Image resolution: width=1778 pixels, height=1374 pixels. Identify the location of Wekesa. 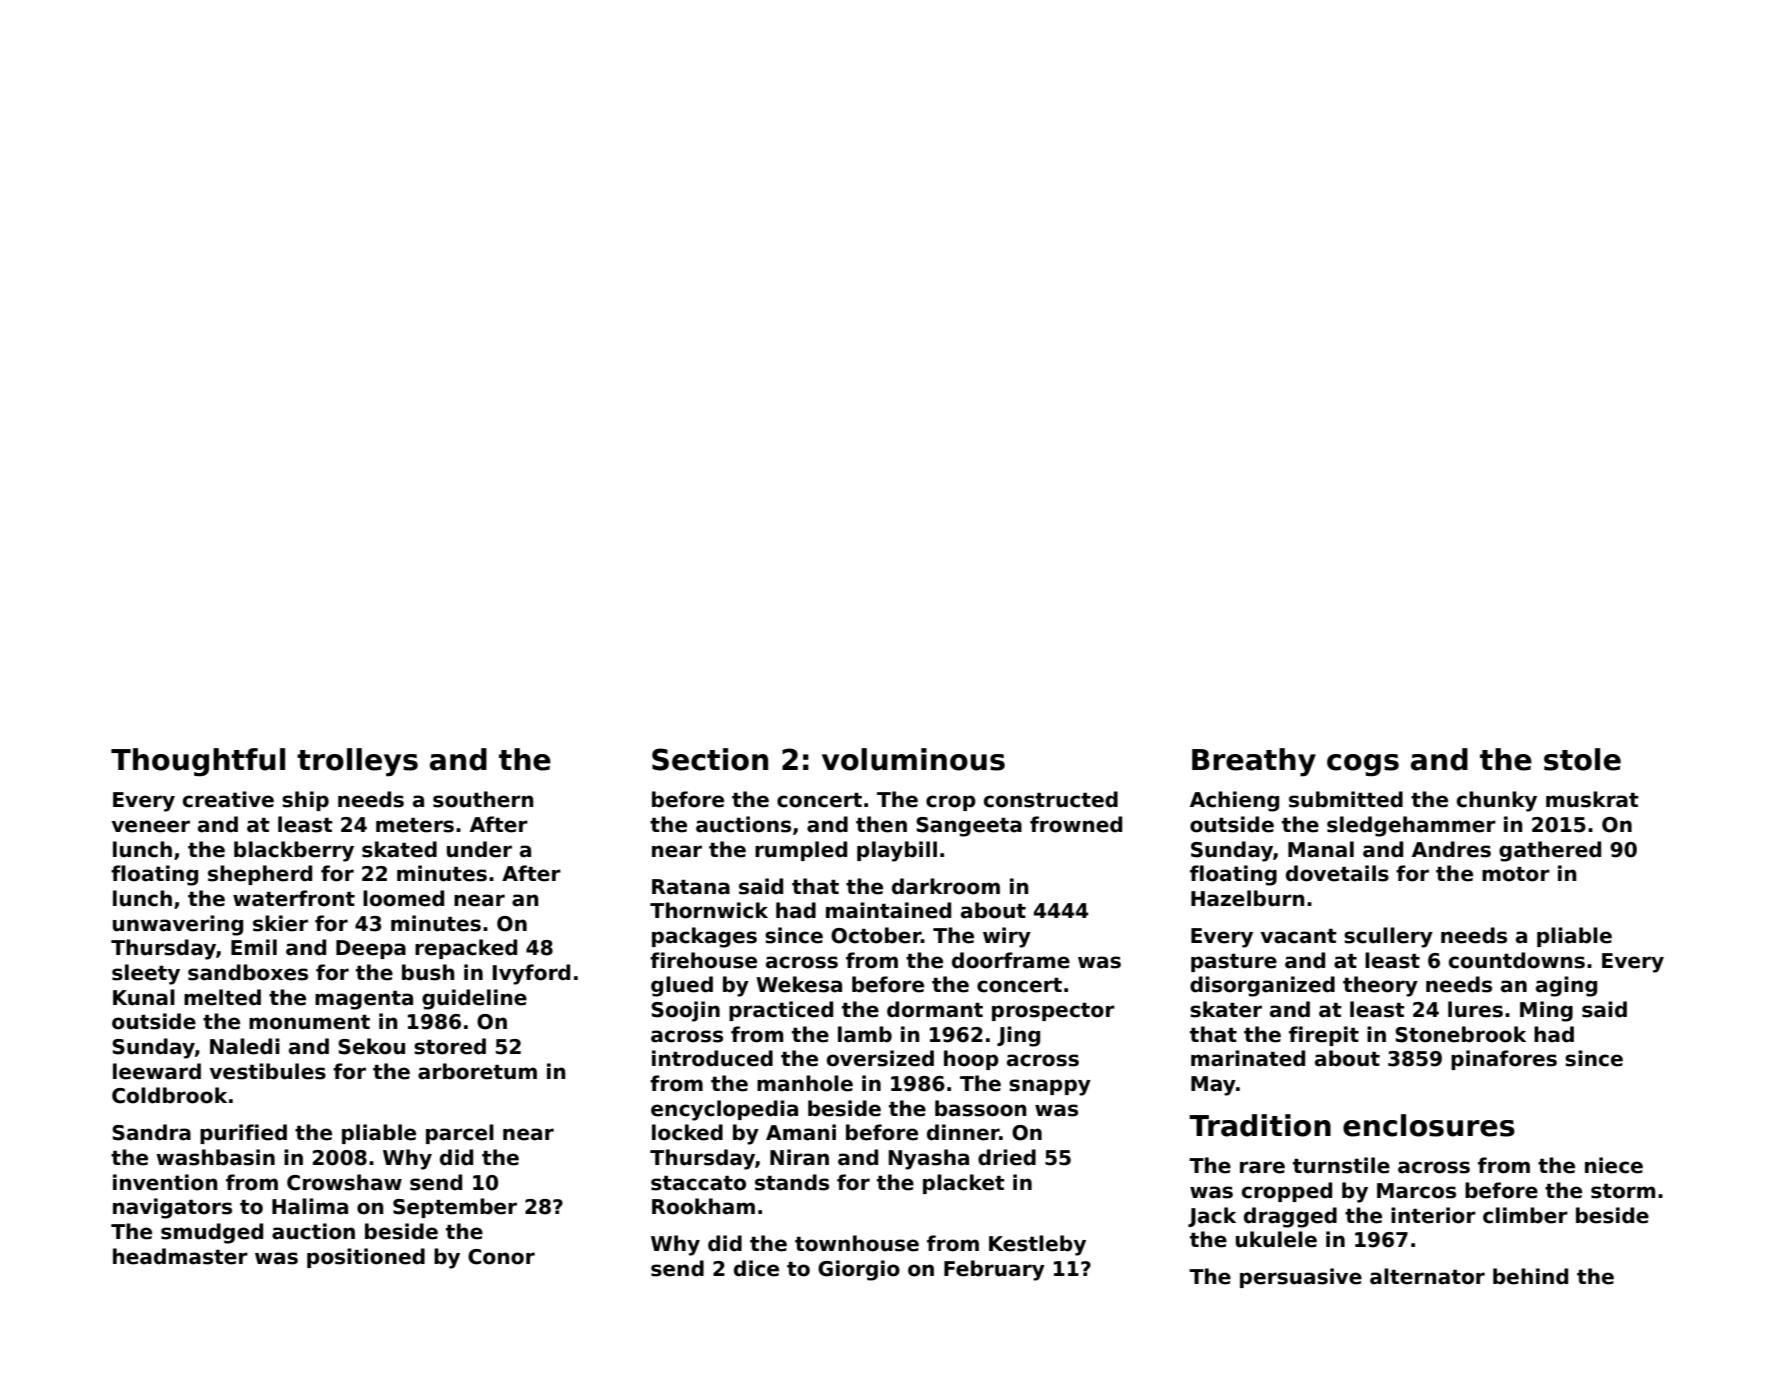
(799, 984).
